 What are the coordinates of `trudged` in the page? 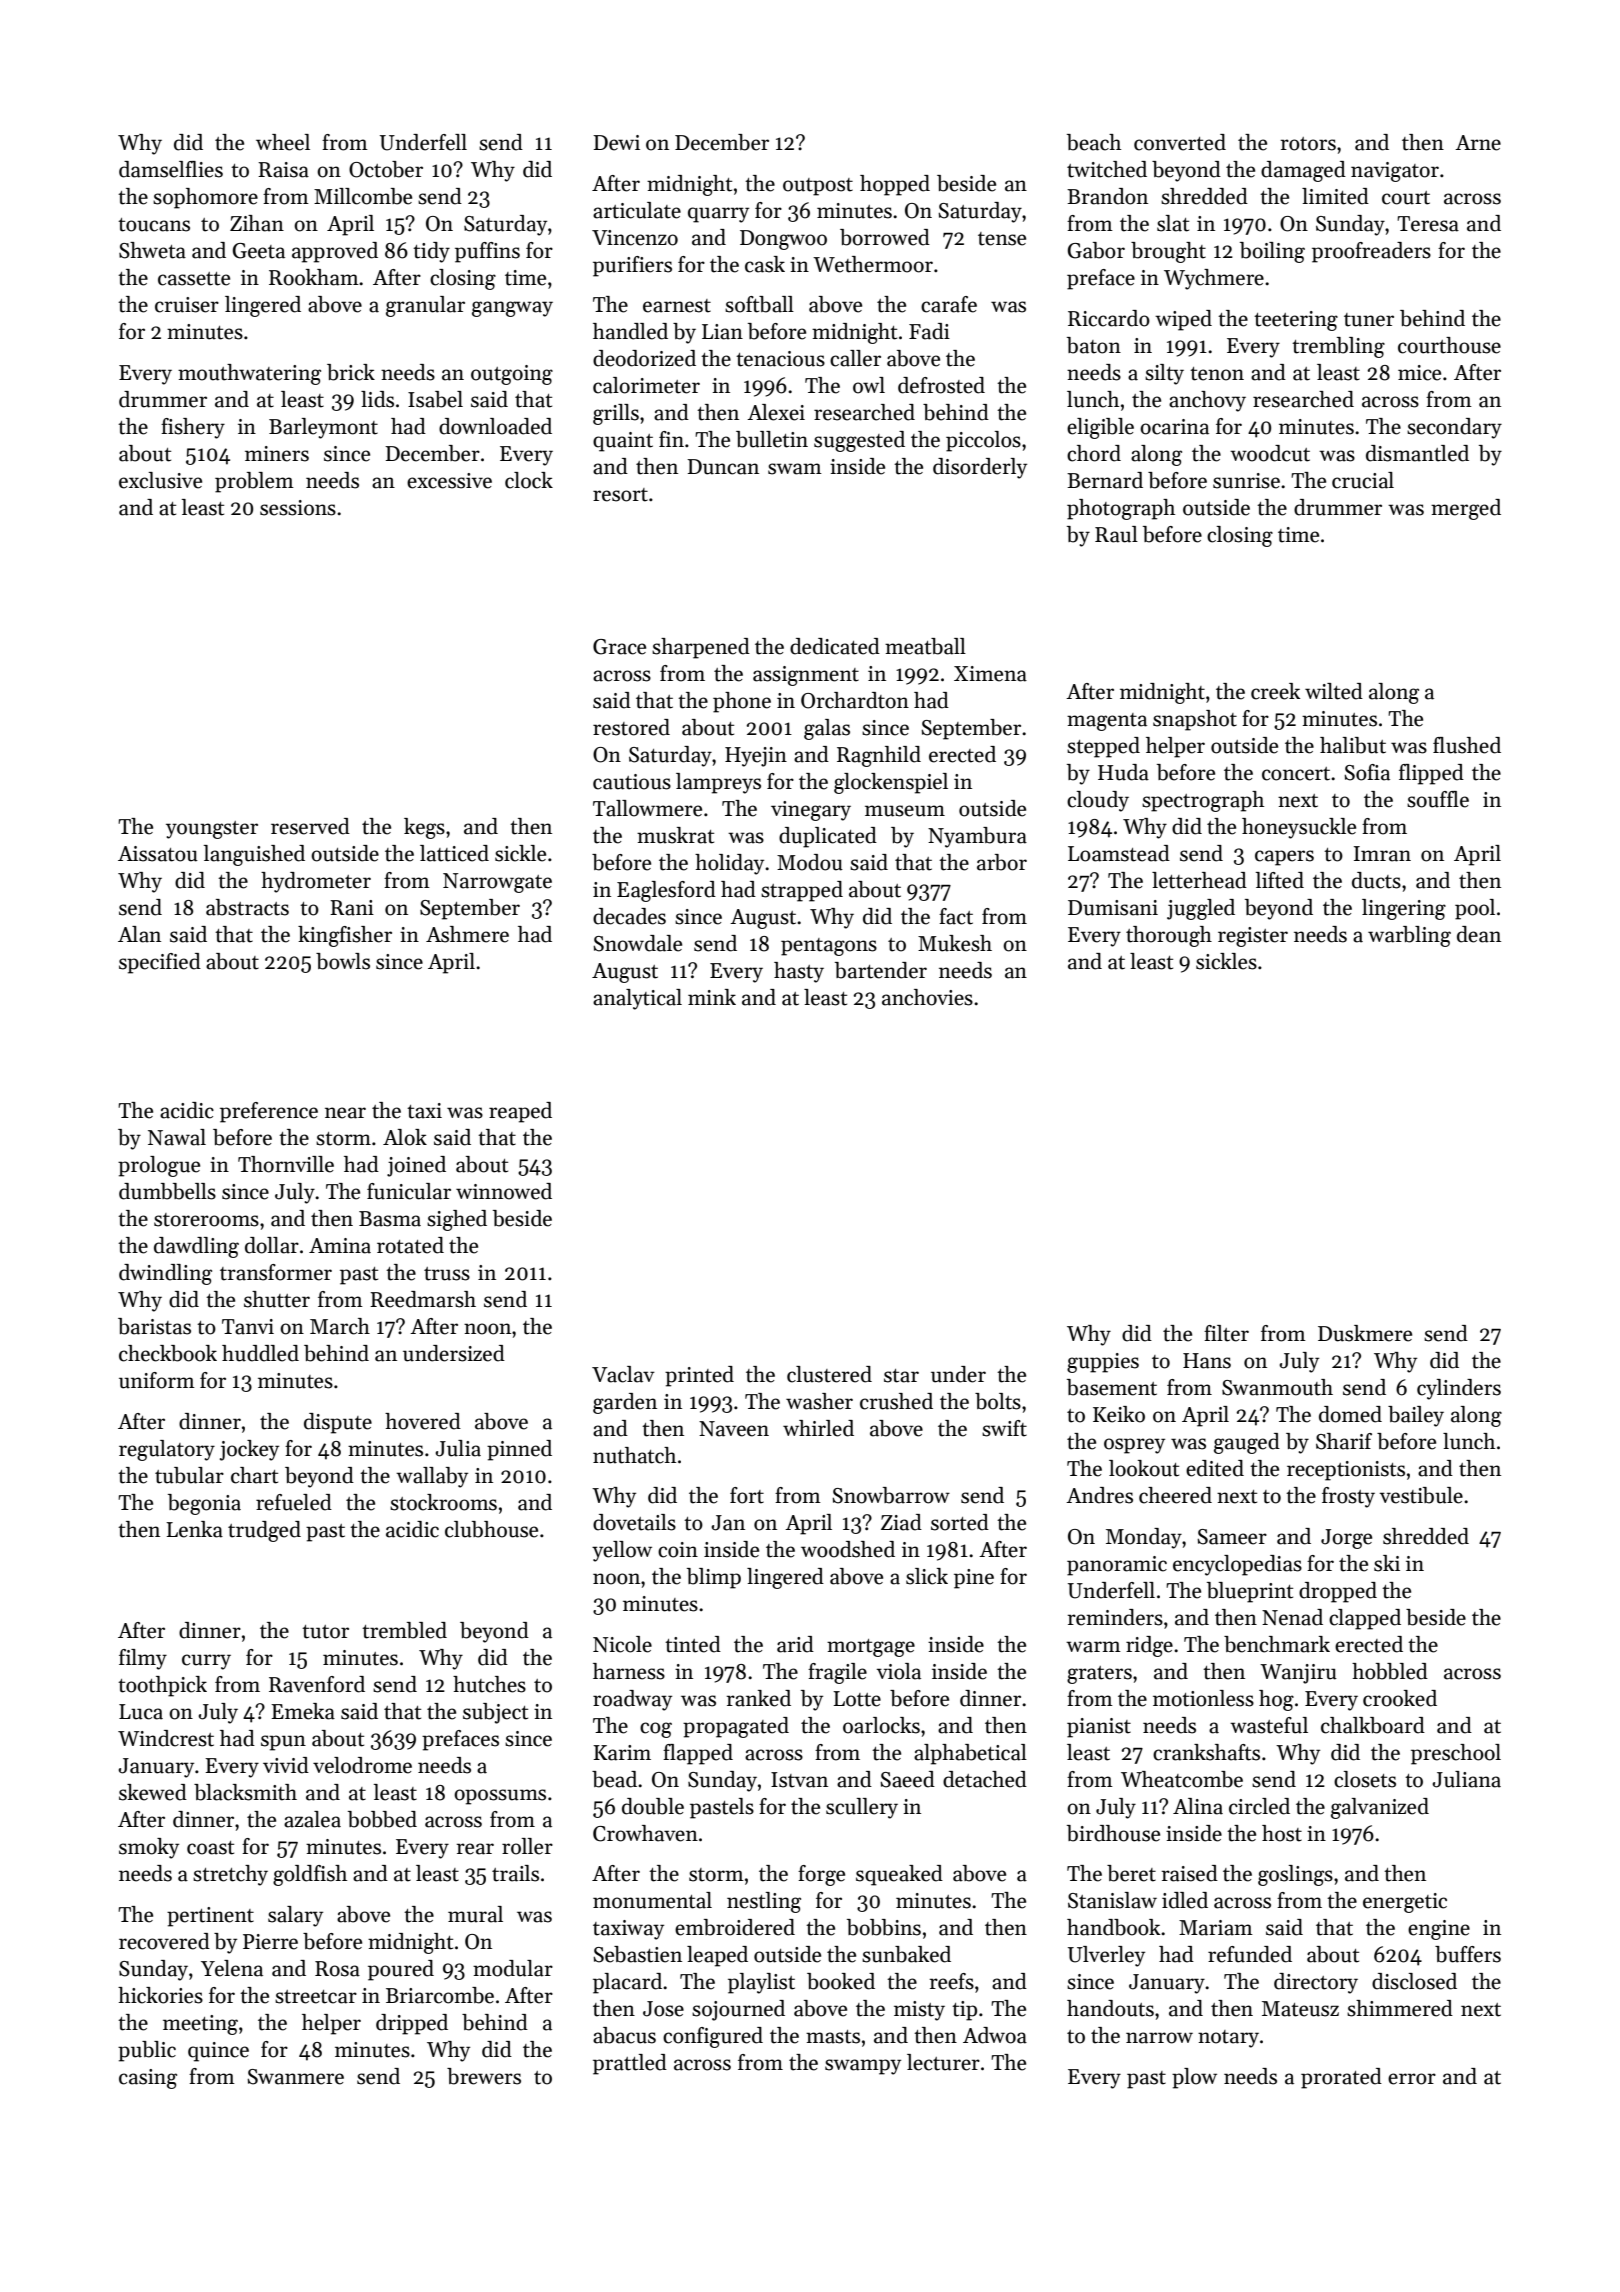 It's located at (264, 1531).
